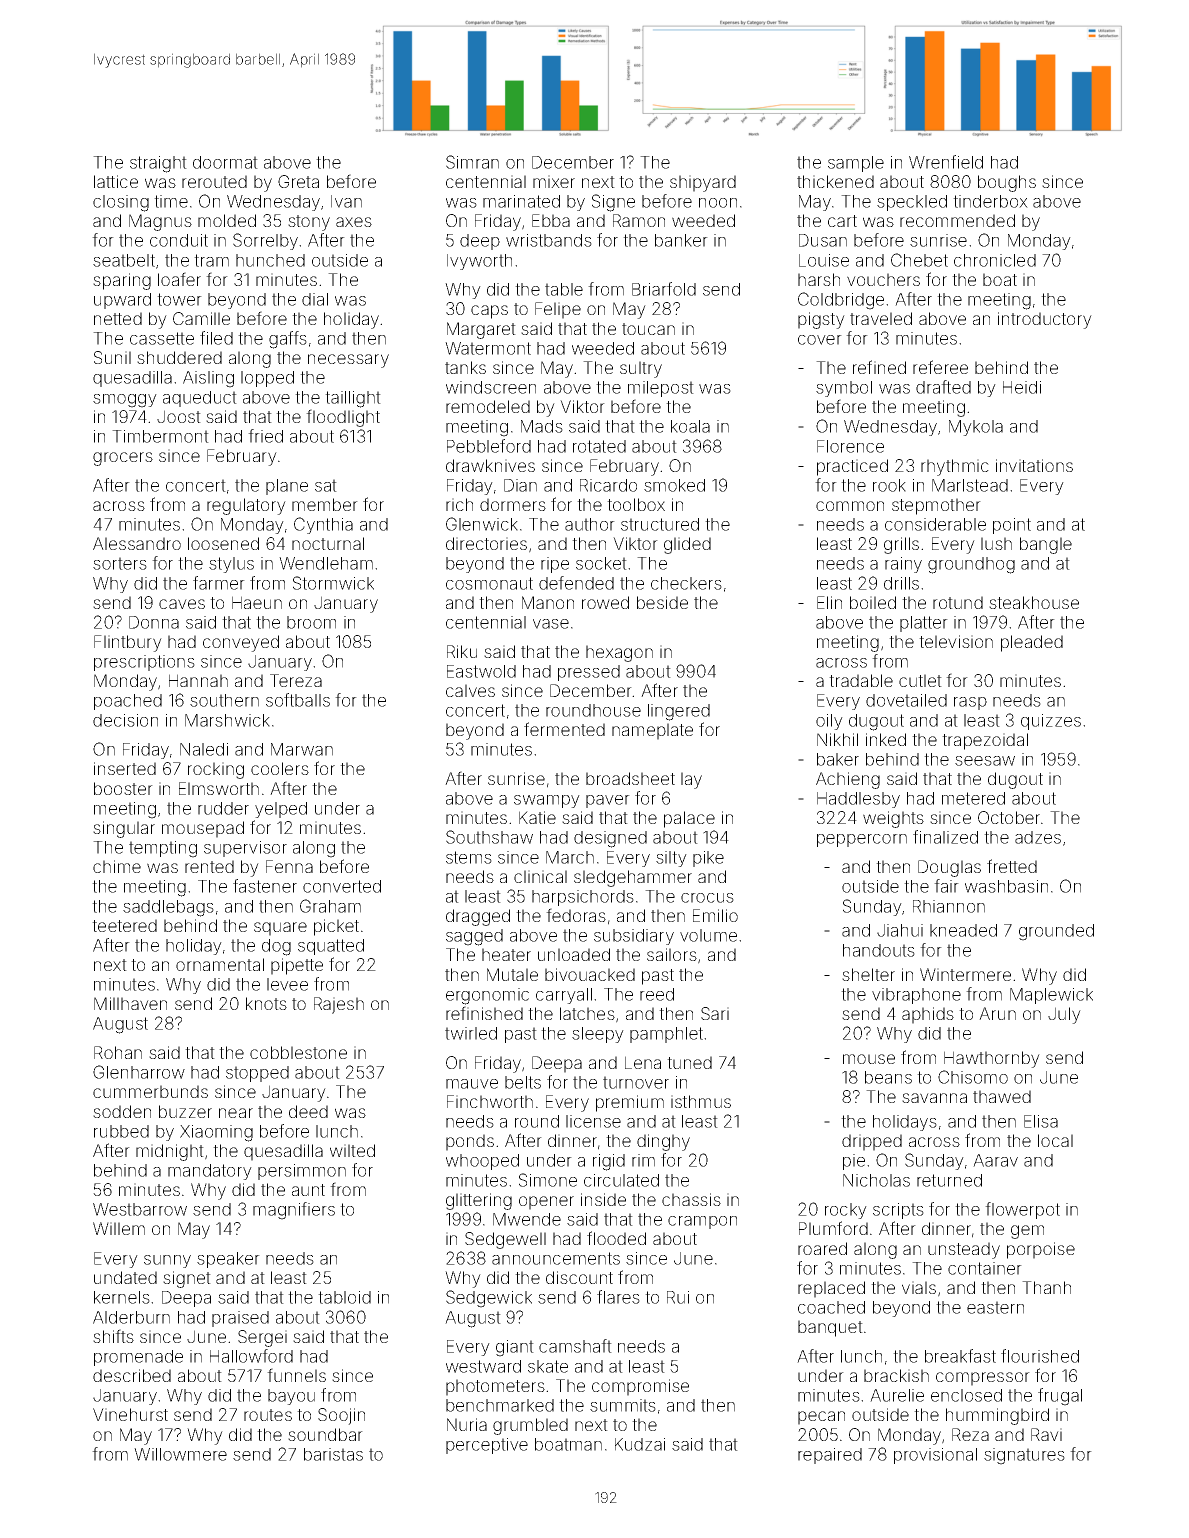 The image size is (1189, 1538). What do you see at coordinates (708, 859) in the screenshot?
I see `pike` at bounding box center [708, 859].
